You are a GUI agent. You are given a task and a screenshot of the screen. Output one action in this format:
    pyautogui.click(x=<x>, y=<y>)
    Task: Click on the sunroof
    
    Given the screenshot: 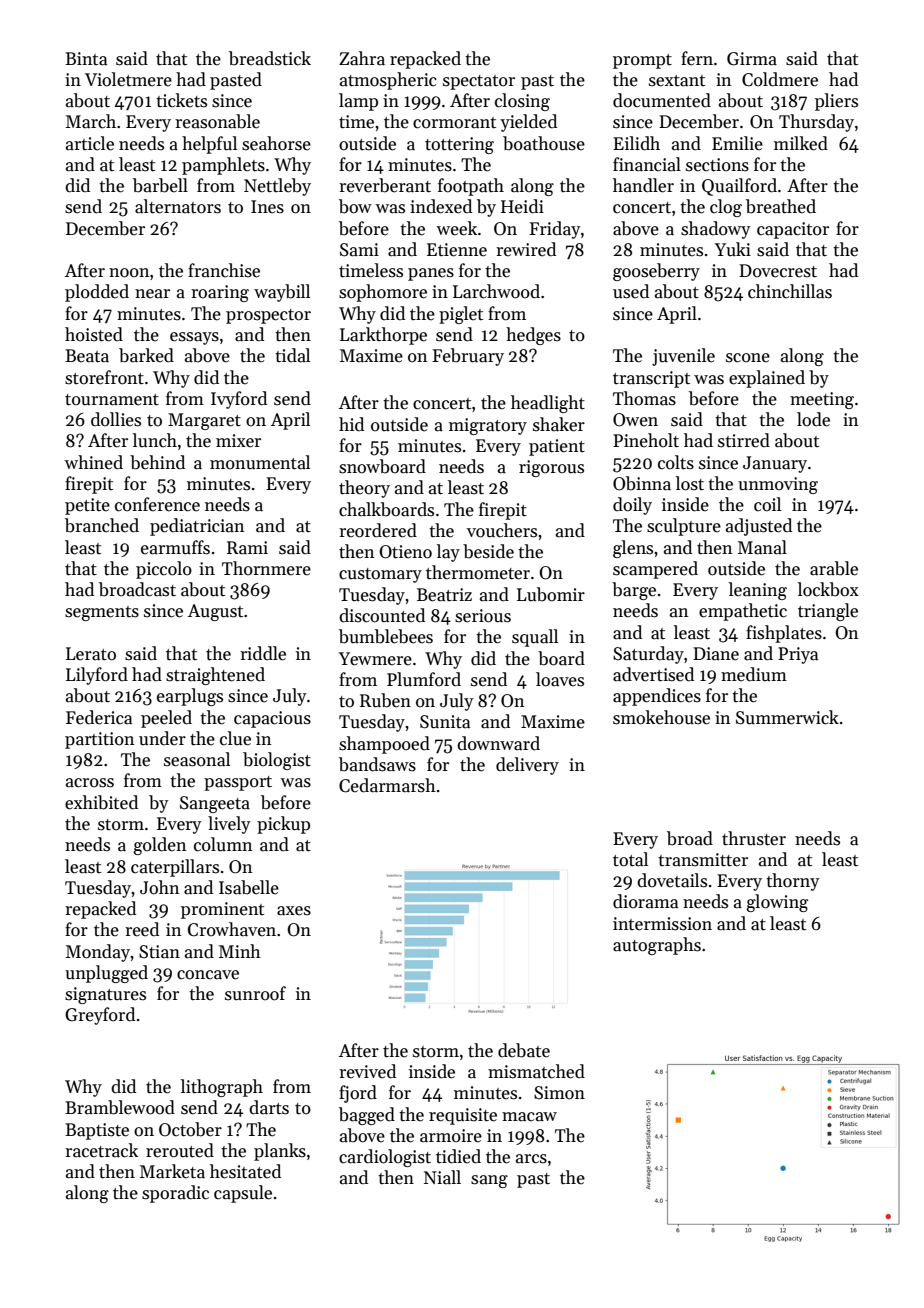 What is the action you would take?
    pyautogui.click(x=255, y=993)
